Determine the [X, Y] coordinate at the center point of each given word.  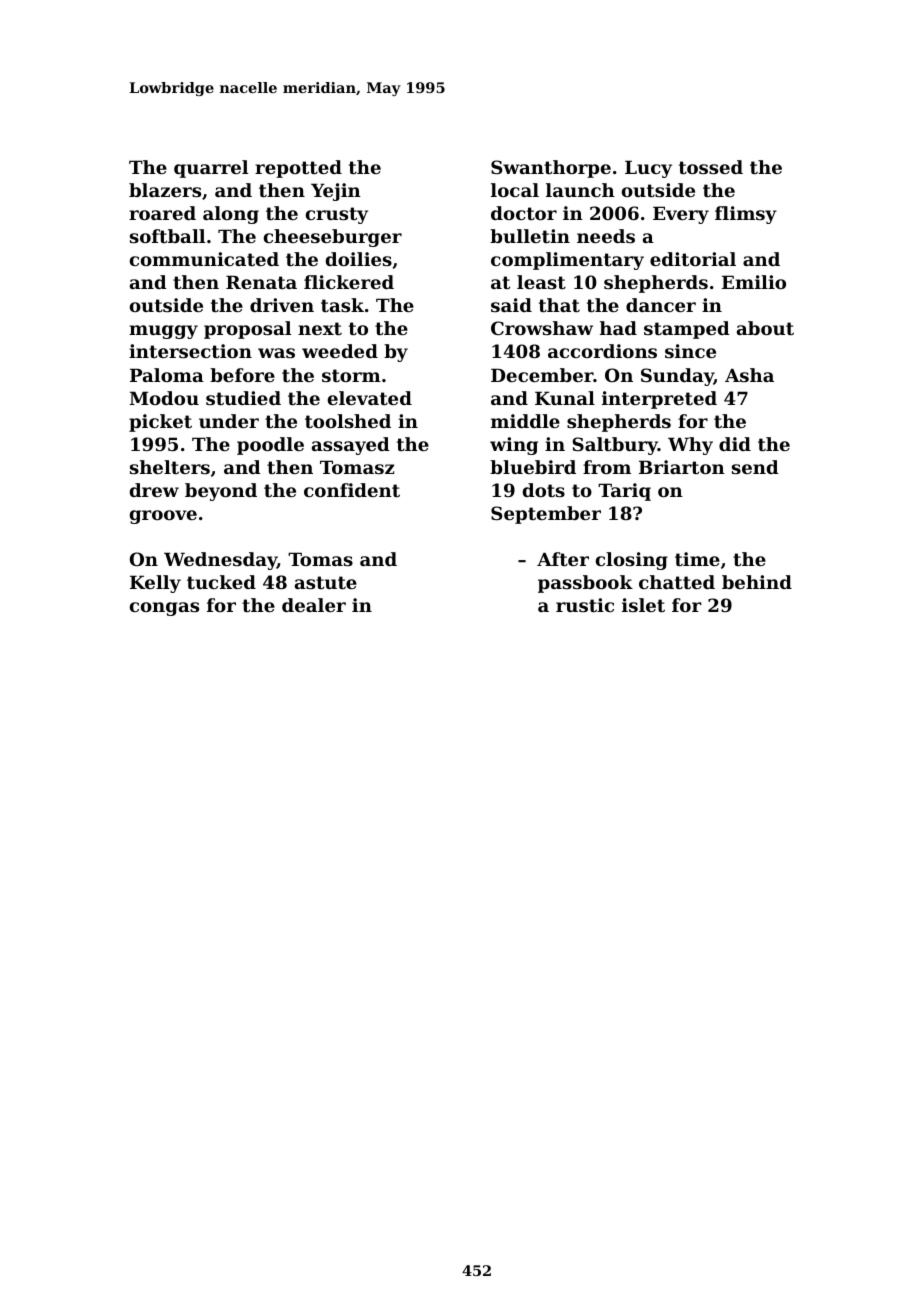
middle [525, 421]
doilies [359, 259]
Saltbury [615, 446]
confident [352, 490]
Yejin [336, 192]
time [697, 559]
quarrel [211, 169]
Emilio [754, 282]
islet [643, 605]
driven [282, 305]
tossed [711, 167]
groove [163, 517]
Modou [164, 398]
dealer [314, 605]
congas [164, 609]
